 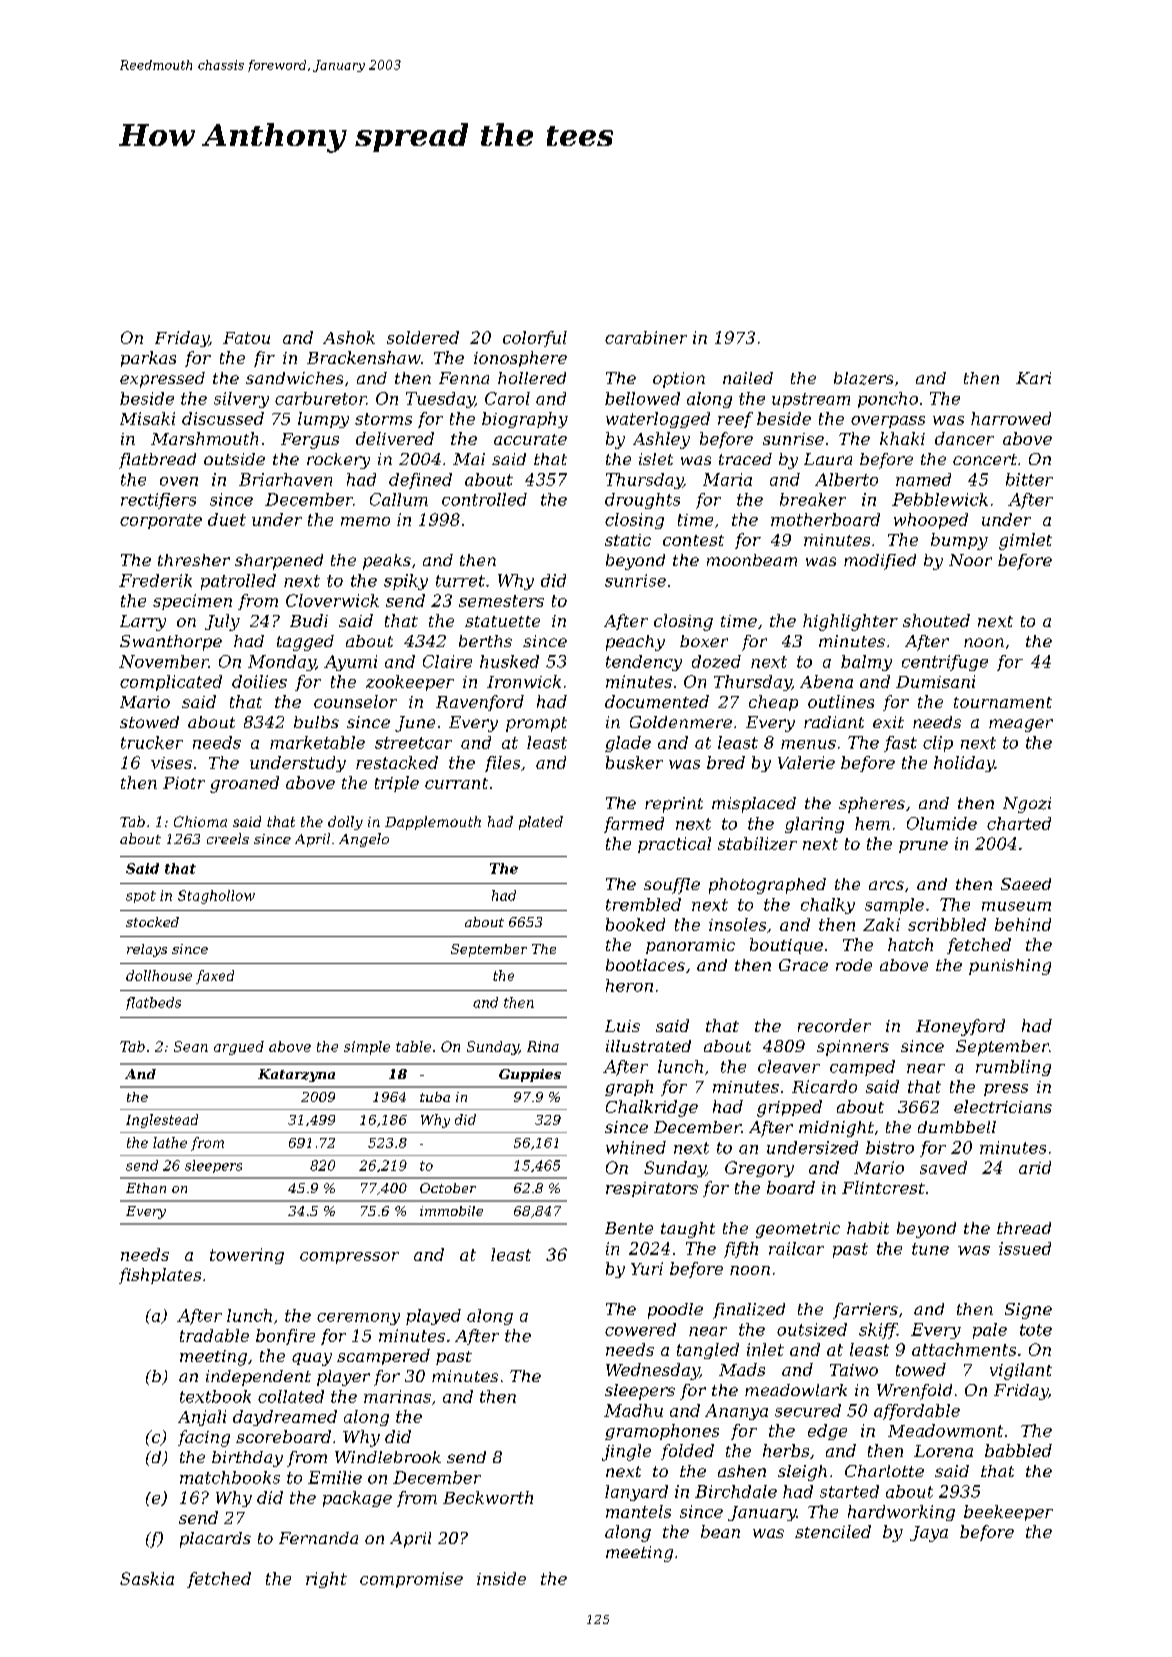 I want to click on waterlogged, so click(x=658, y=420).
